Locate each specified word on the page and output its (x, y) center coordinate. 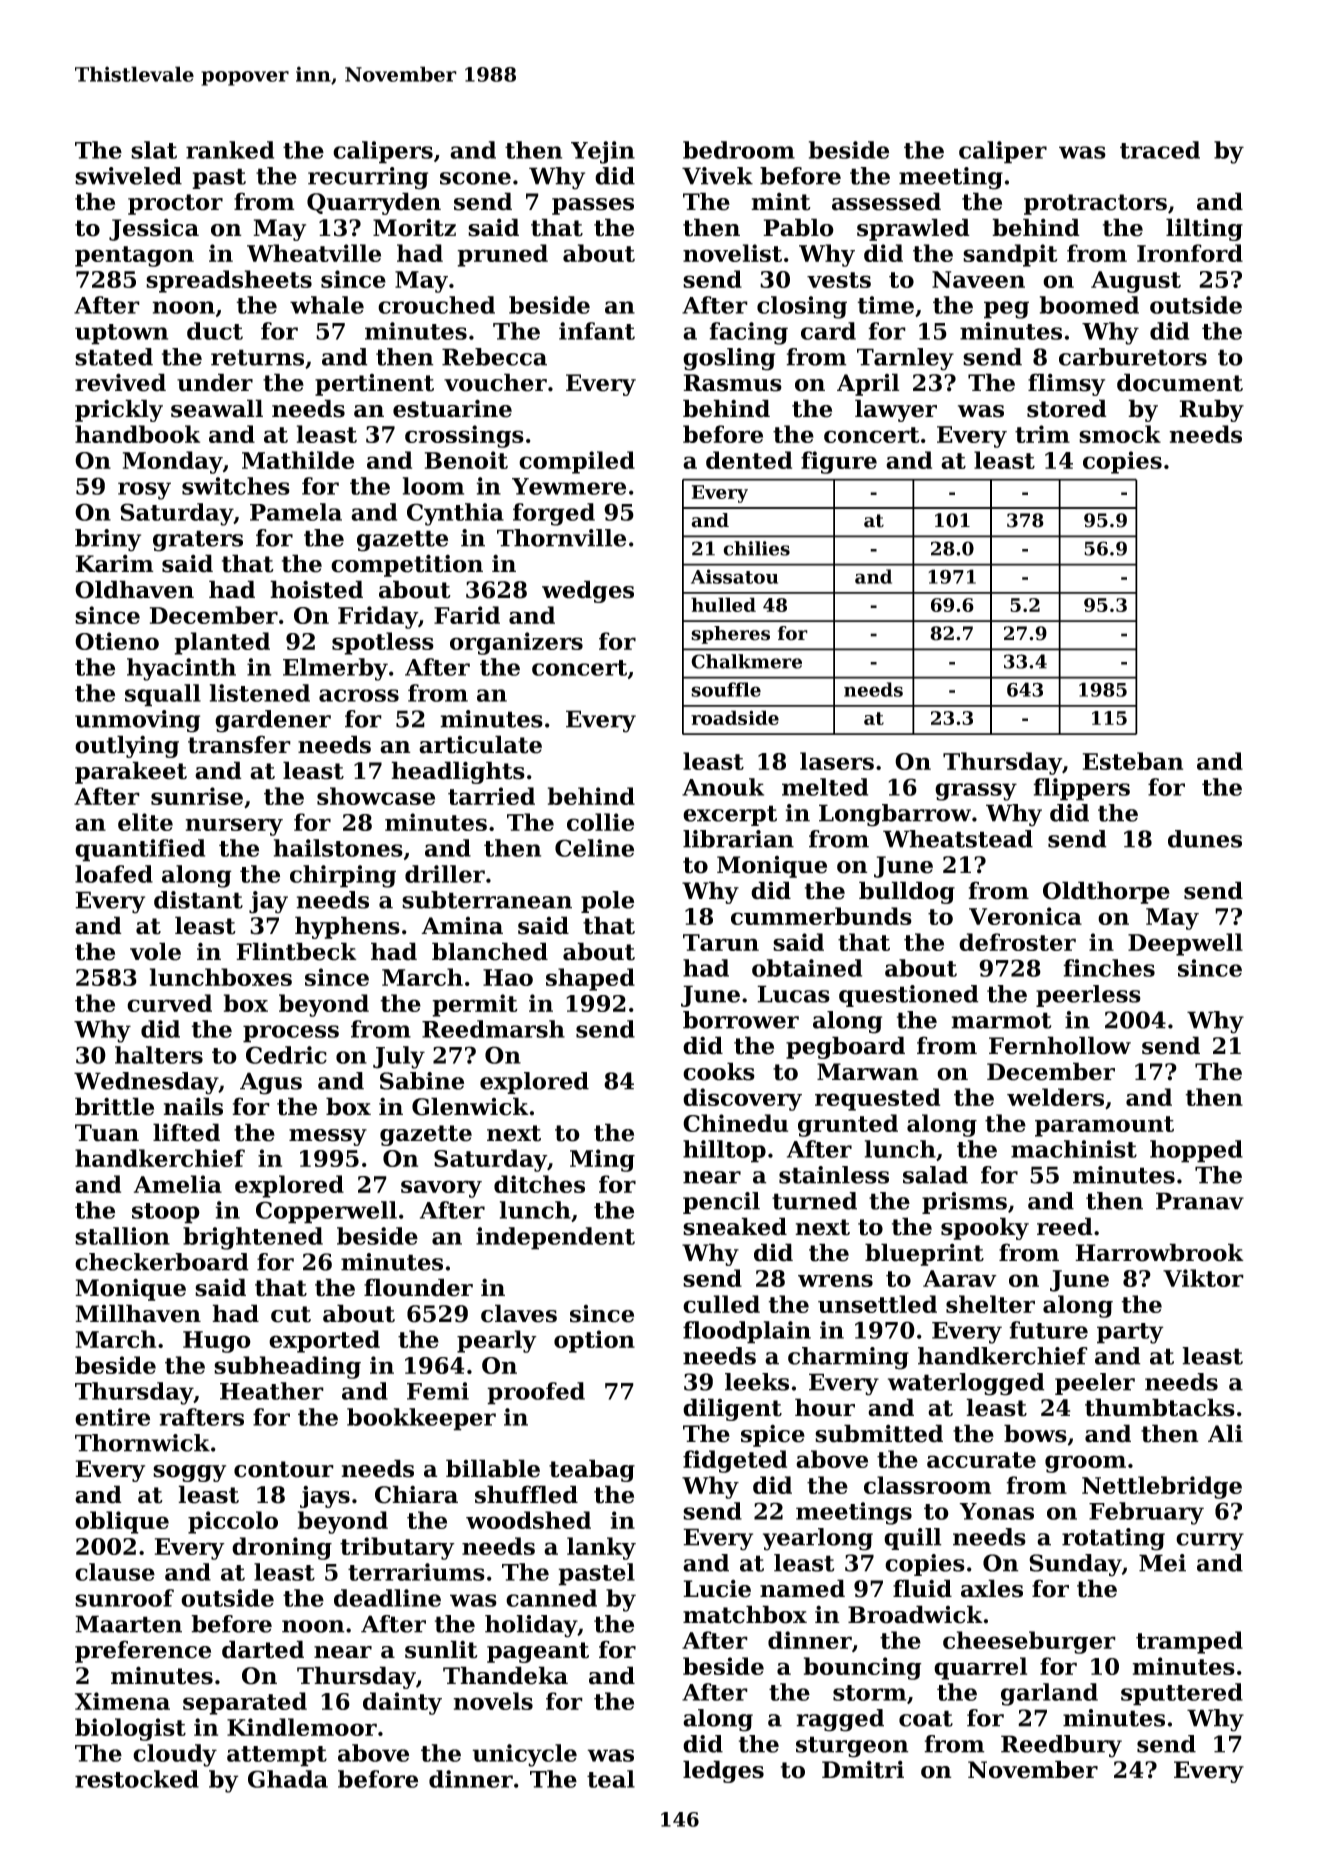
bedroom (739, 150)
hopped (1196, 1151)
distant (198, 900)
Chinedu (735, 1123)
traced (1160, 150)
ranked (230, 150)
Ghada (288, 1779)
